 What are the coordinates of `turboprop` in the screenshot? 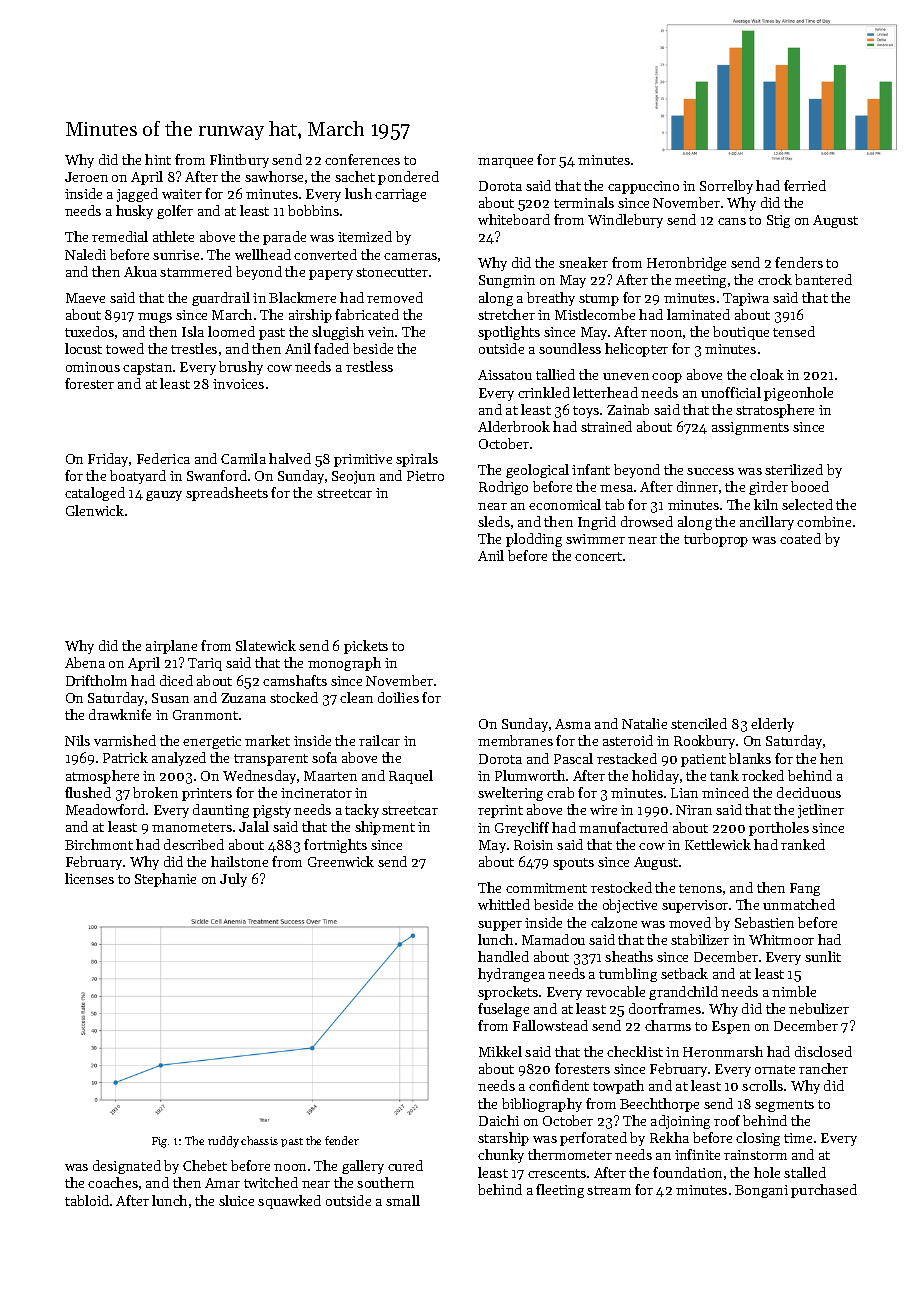 It's located at (716, 540).
